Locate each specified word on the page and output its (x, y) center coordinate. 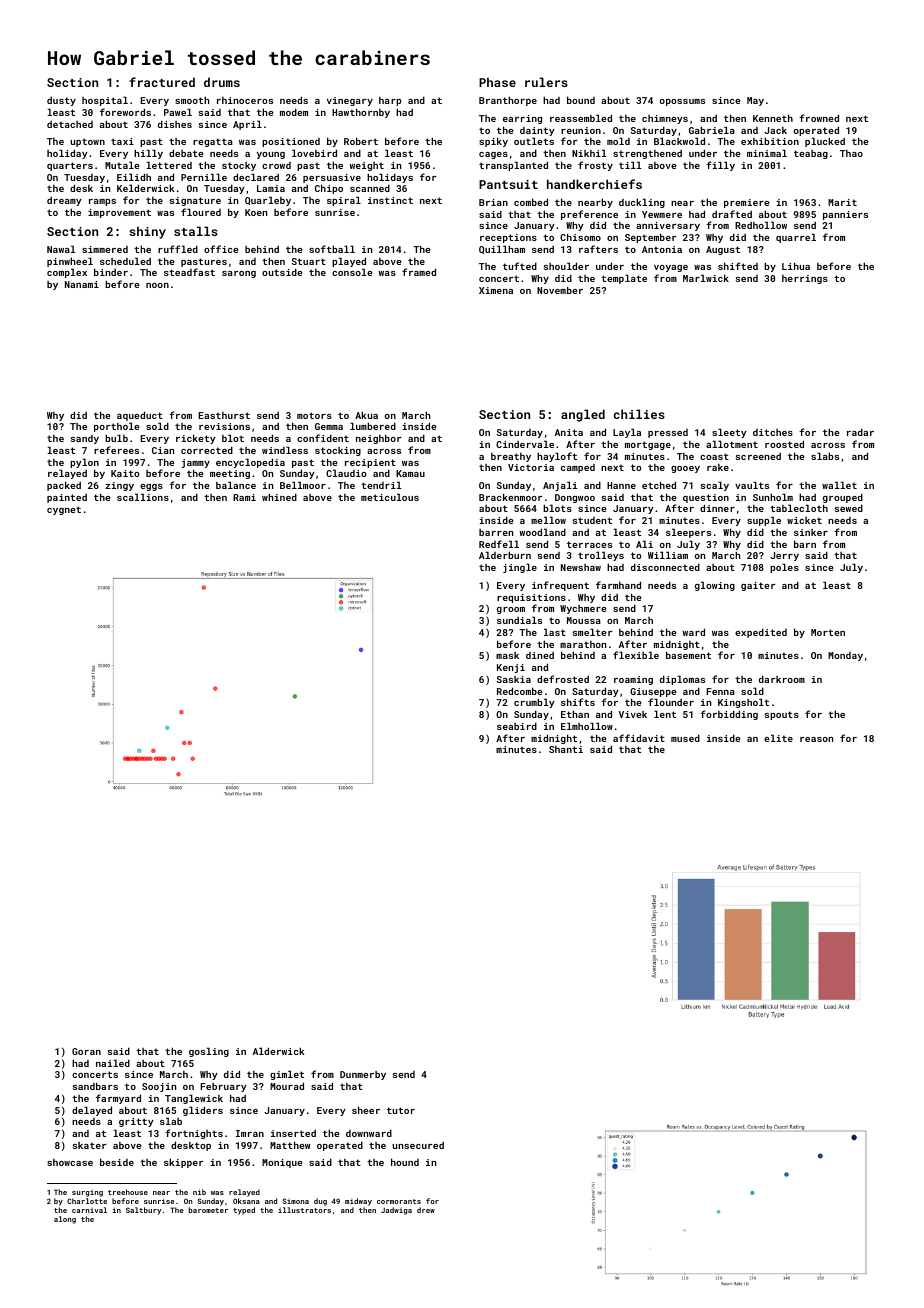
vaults (752, 485)
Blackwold (679, 141)
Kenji (511, 668)
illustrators (304, 1210)
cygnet (64, 510)
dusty (61, 101)
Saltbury (144, 1211)
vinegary (350, 101)
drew (426, 1210)
